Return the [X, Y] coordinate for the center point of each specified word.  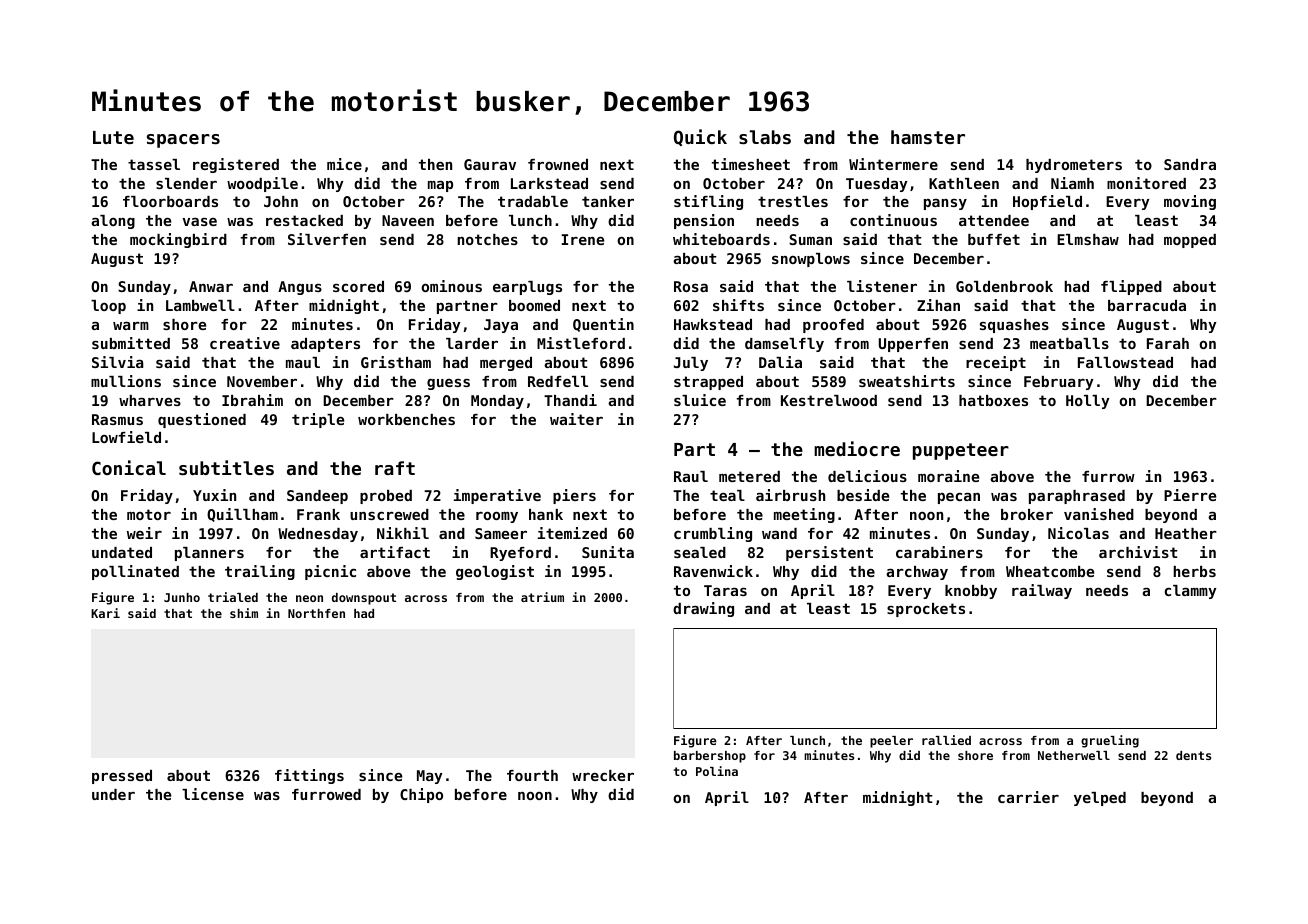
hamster [928, 137]
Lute [113, 137]
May [430, 777]
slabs [765, 137]
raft [395, 468]
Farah [1168, 343]
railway [1042, 591]
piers [574, 496]
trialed [233, 597]
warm [131, 326]
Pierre [1190, 495]
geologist [495, 572]
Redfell [558, 381]
